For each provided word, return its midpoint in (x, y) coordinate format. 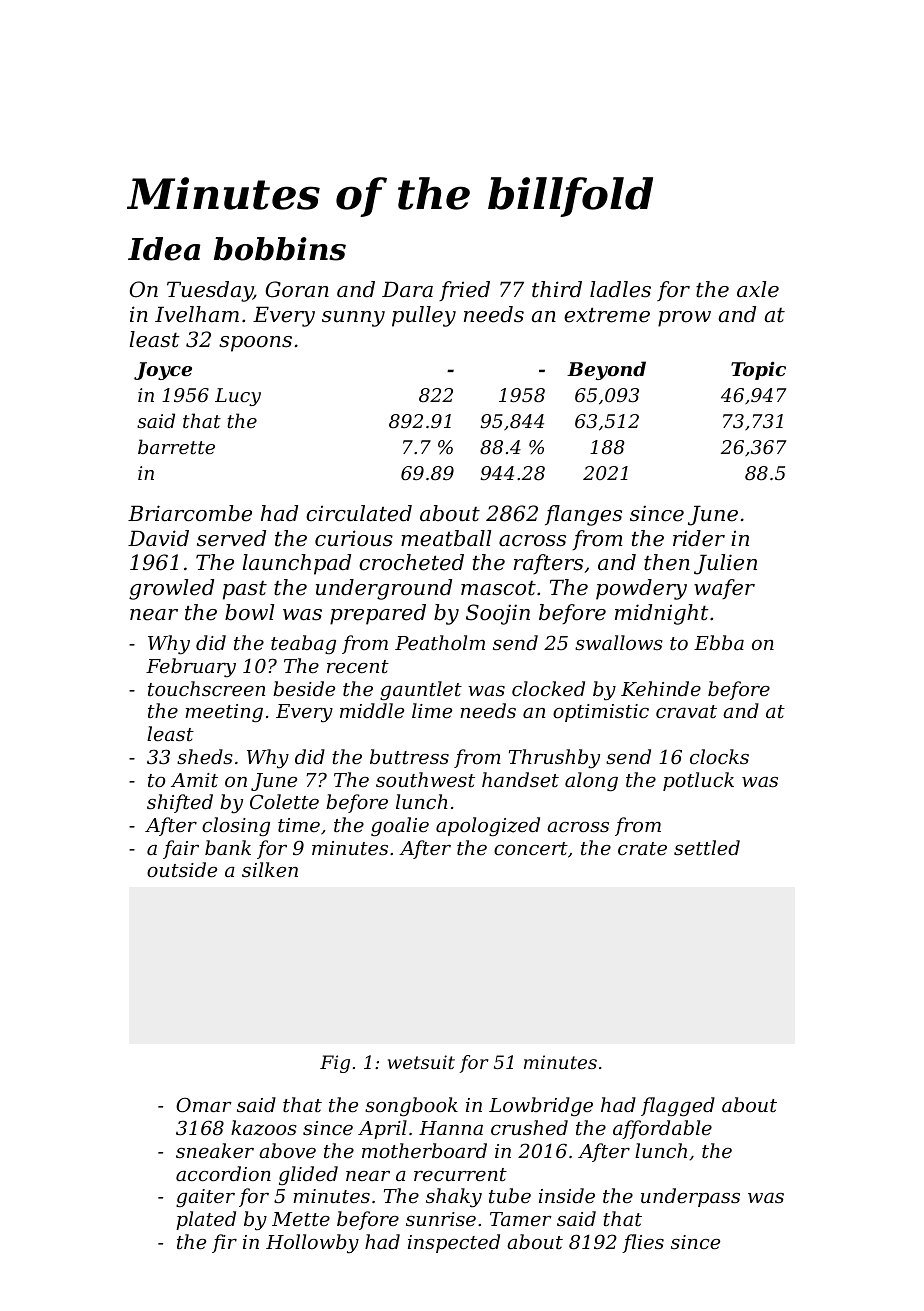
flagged (678, 1107)
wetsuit (421, 1062)
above (287, 1150)
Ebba (719, 642)
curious (354, 538)
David (158, 538)
